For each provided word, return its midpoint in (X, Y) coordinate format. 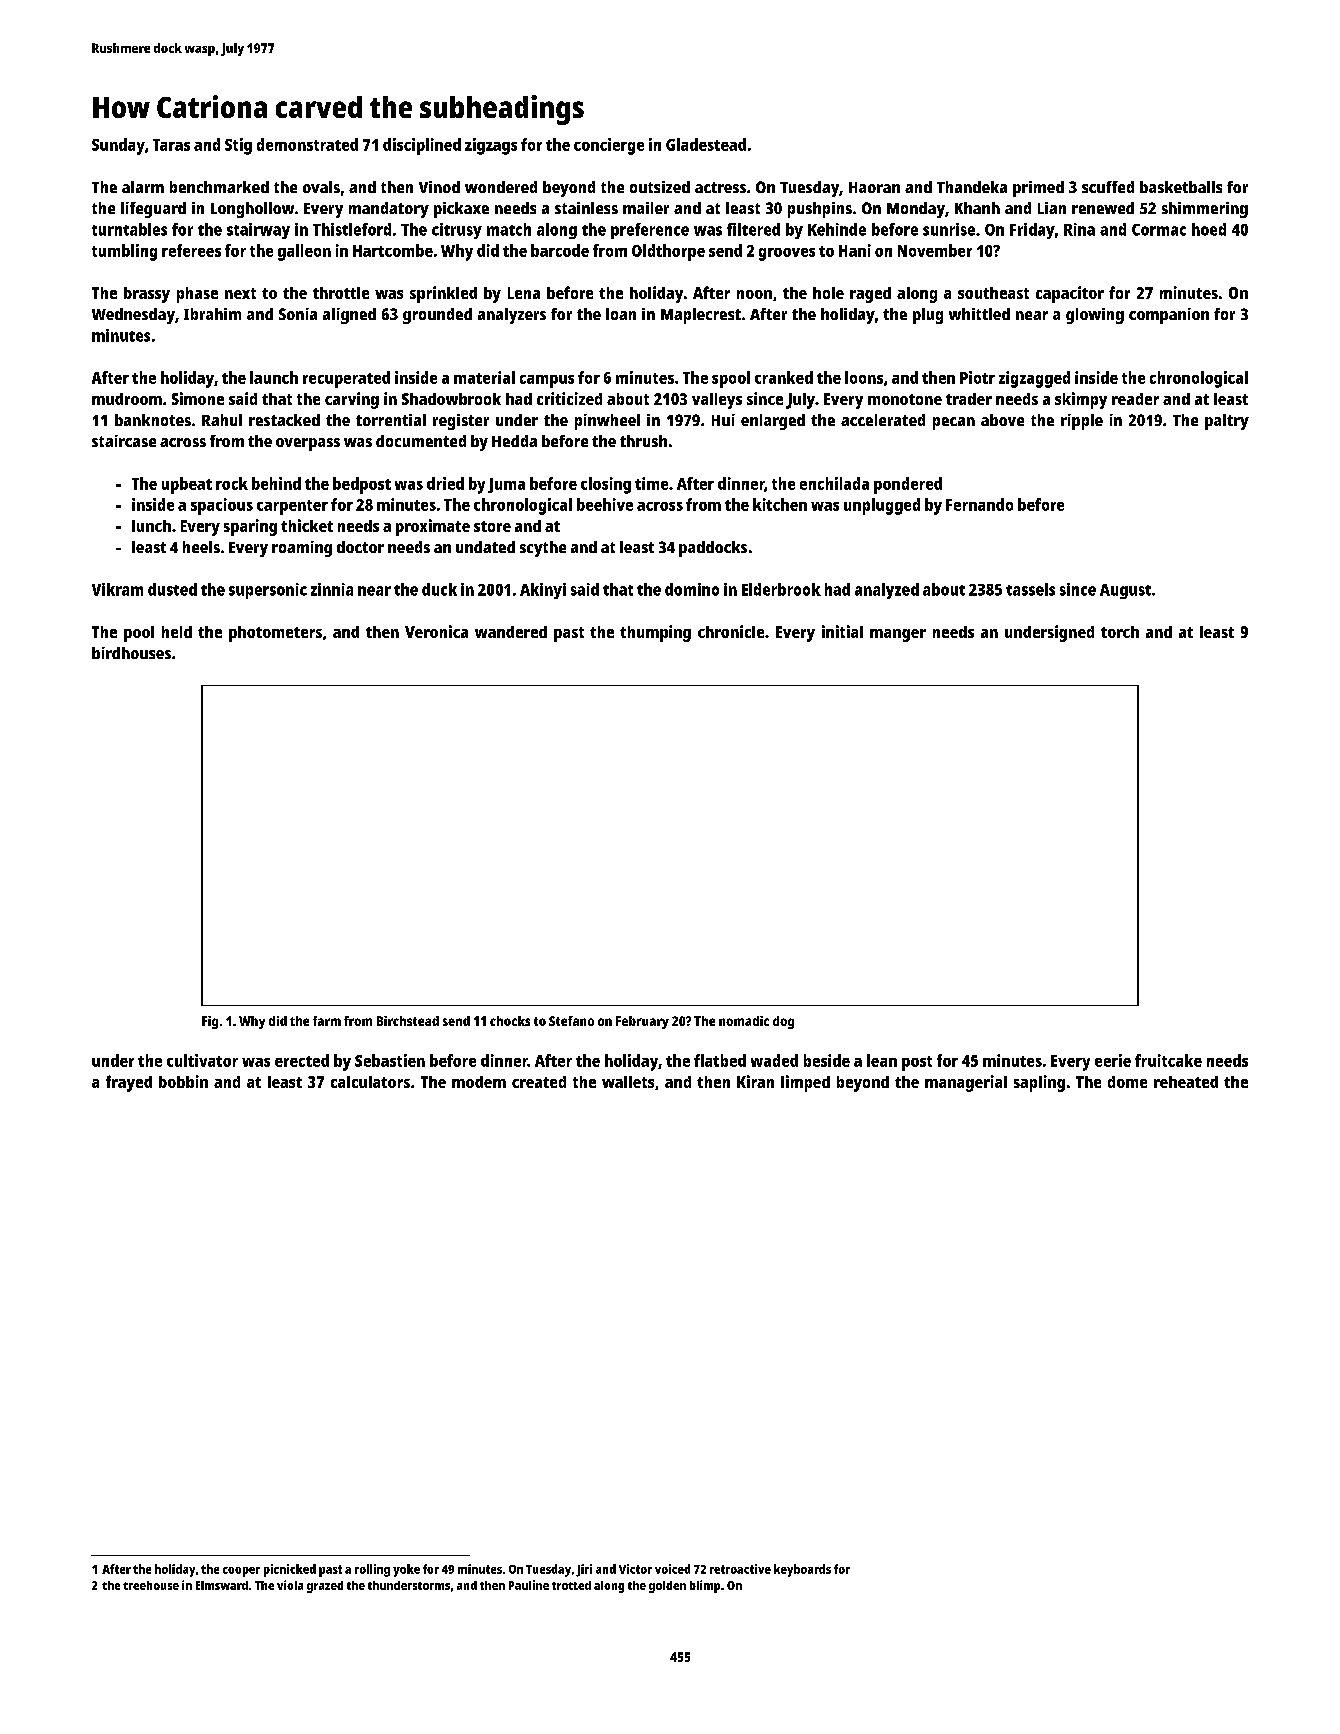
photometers (275, 634)
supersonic (268, 591)
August (1125, 591)
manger (898, 635)
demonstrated (307, 144)
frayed (129, 1083)
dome (1127, 1082)
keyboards (802, 1570)
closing (606, 485)
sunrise (949, 229)
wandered (511, 632)
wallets (628, 1082)
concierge (609, 146)
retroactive (740, 1569)
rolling (372, 1570)
